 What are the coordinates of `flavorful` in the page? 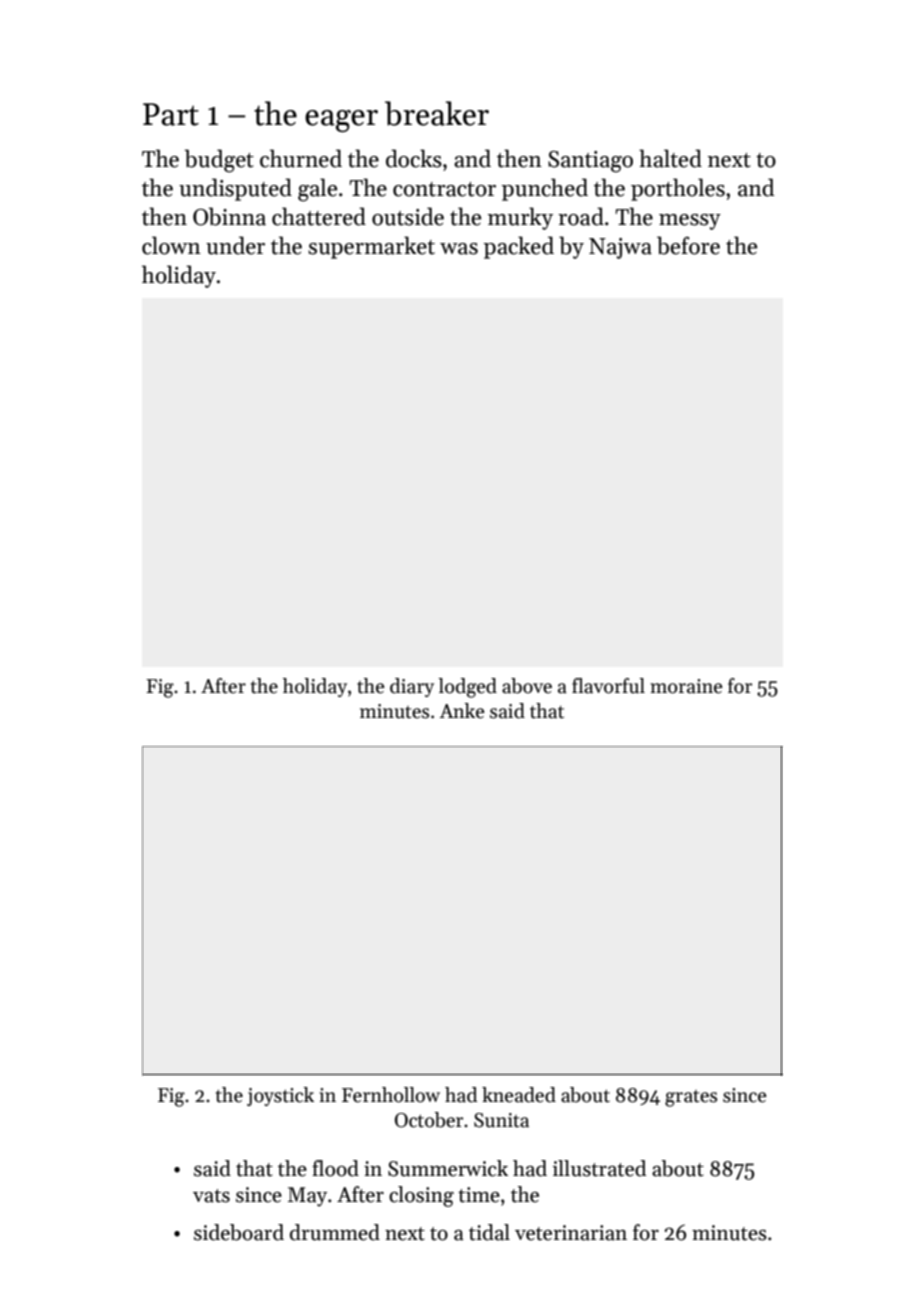 It's located at (608, 686).
